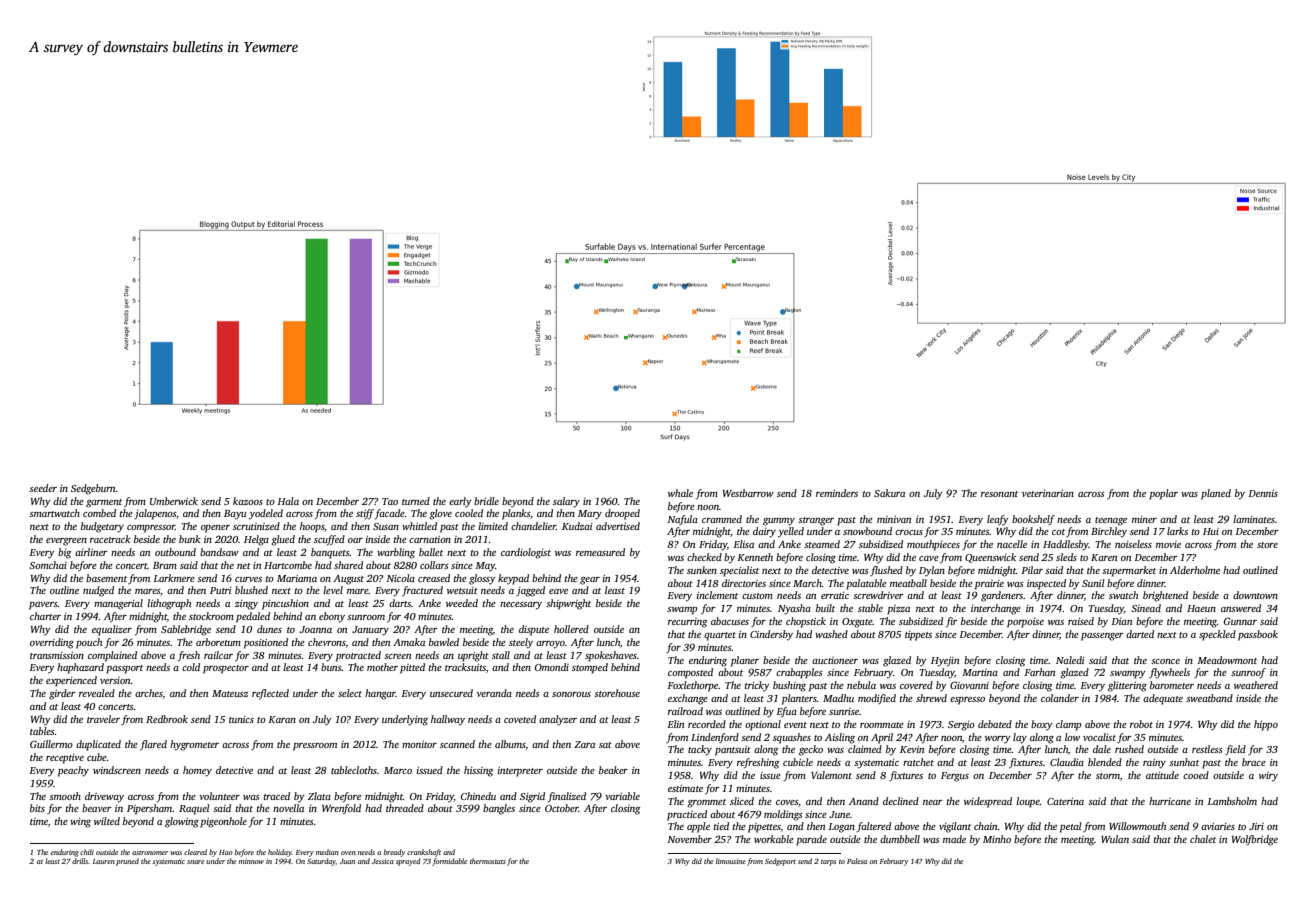 This screenshot has width=1308, height=924. I want to click on Cindersby, so click(771, 635).
